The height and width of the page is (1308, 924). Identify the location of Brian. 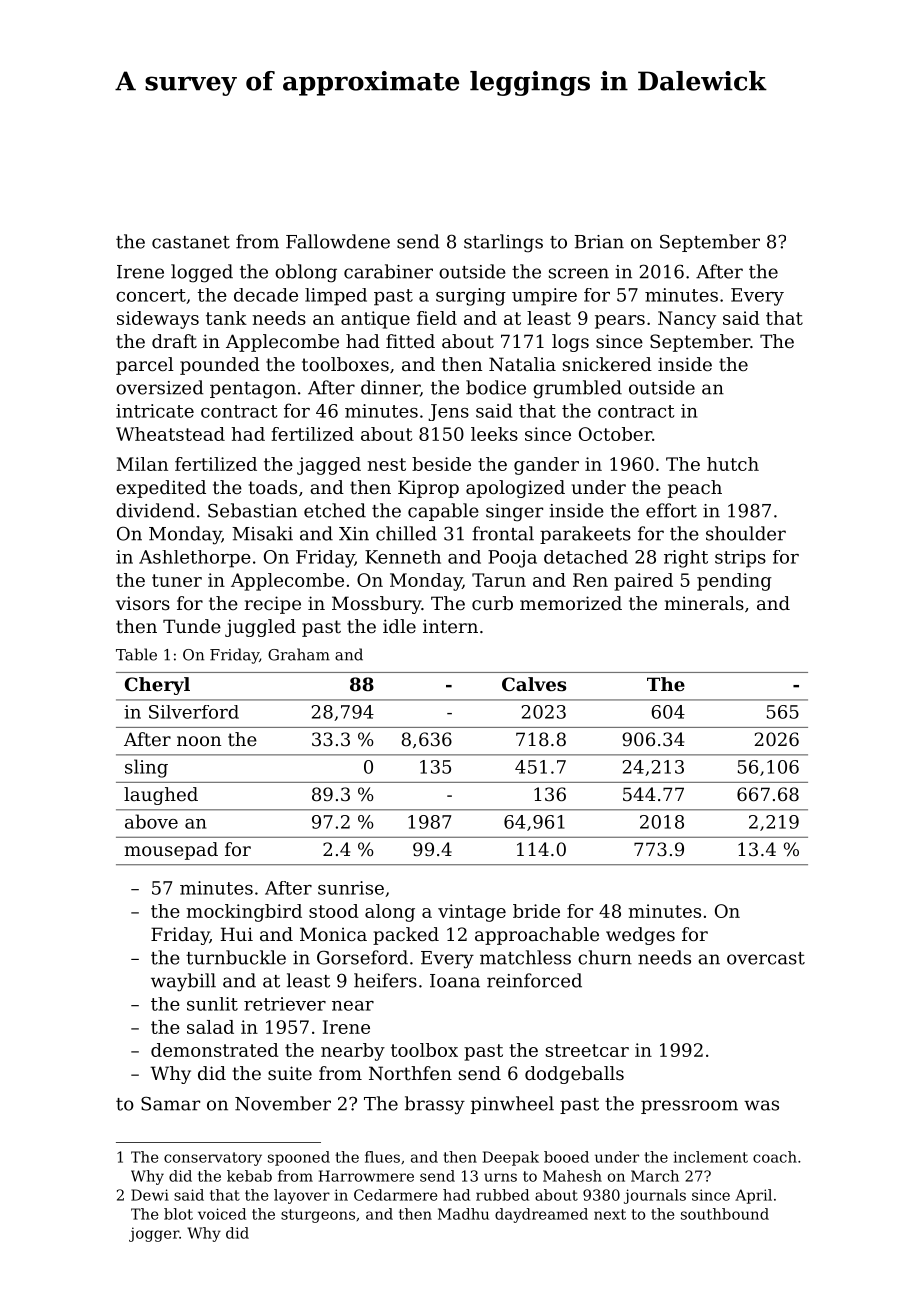
(599, 242).
